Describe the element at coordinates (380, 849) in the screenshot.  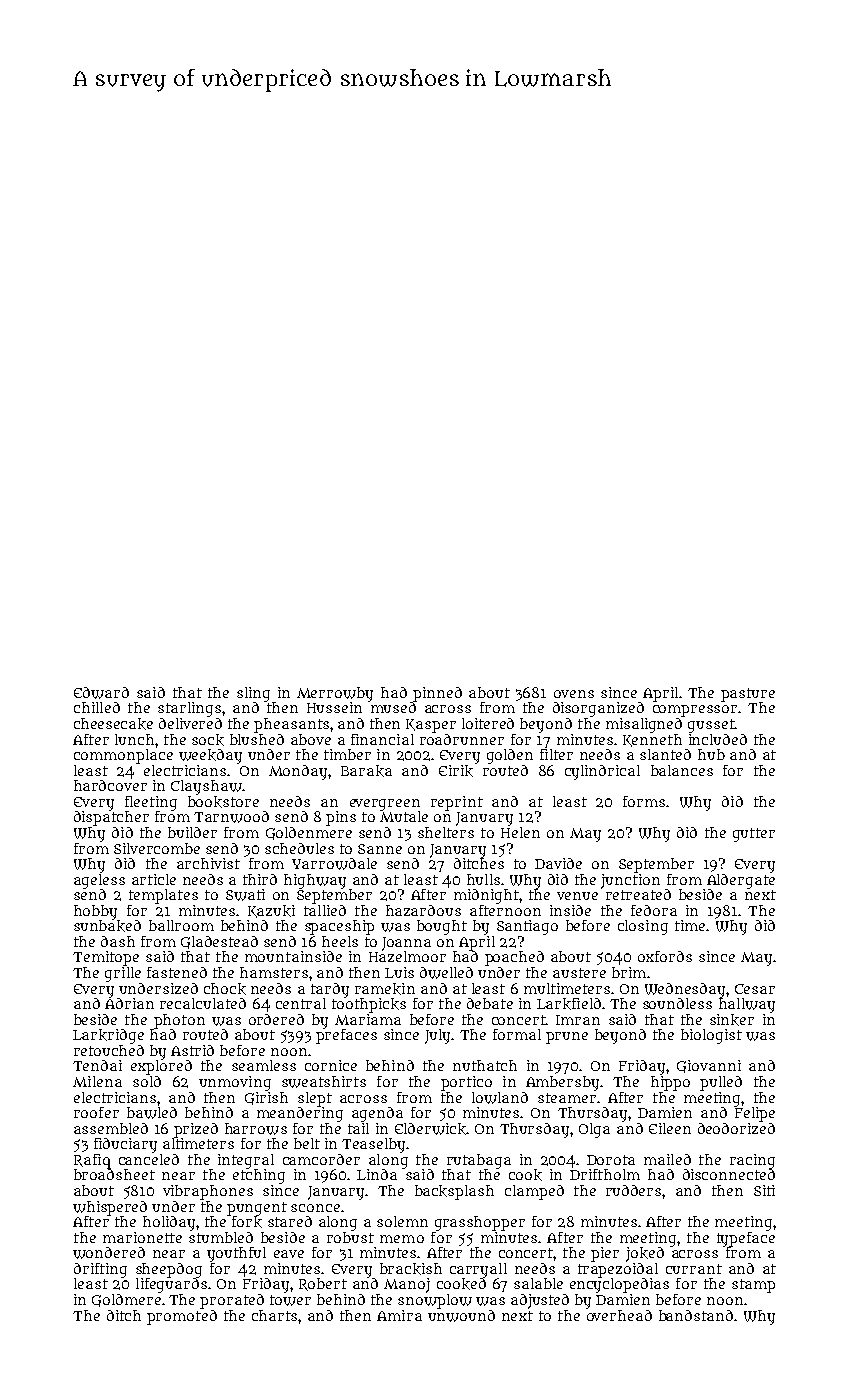
I see `Sanne` at that location.
